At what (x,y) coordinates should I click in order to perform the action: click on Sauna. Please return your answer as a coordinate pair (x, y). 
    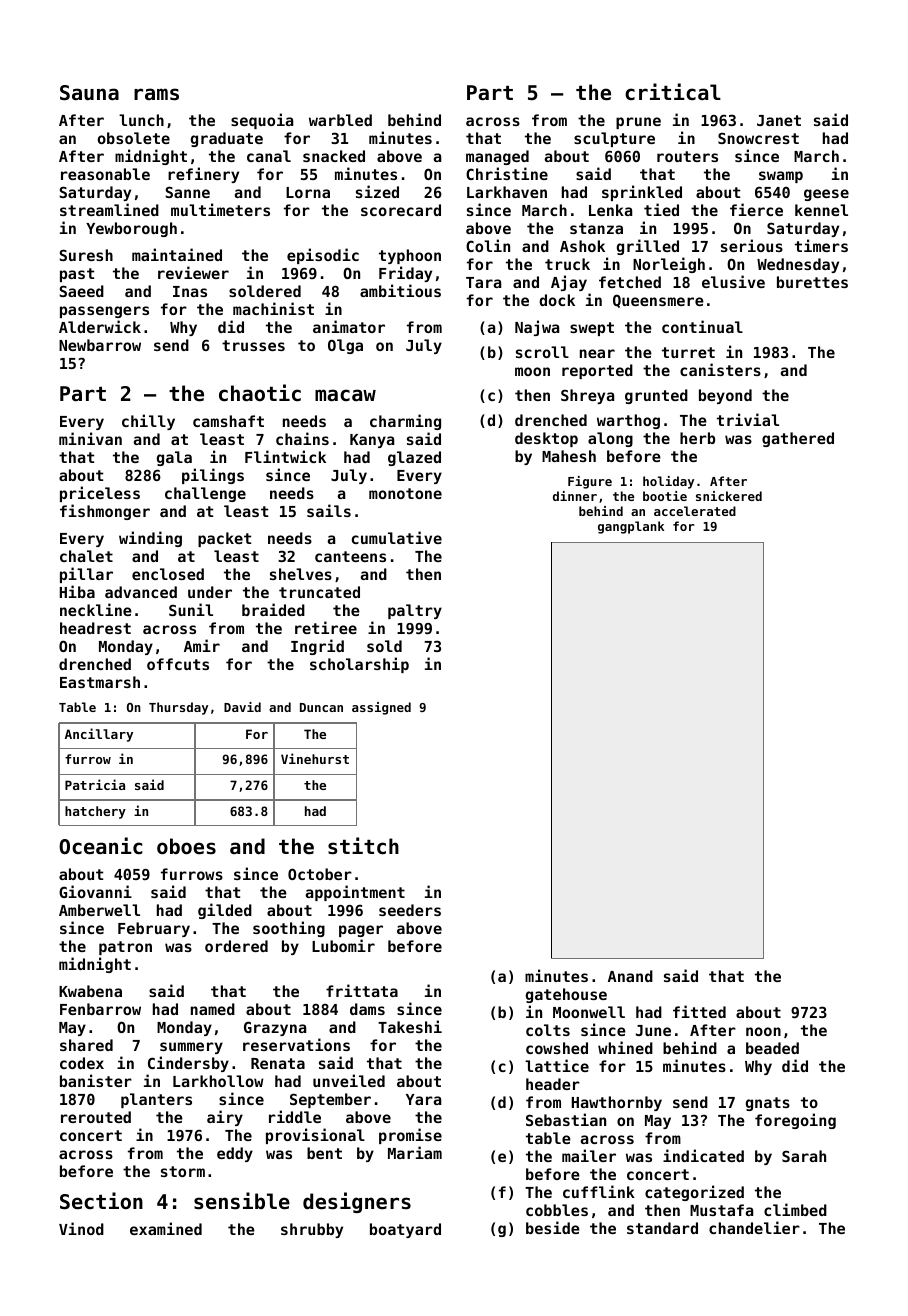
    Looking at the image, I should click on (89, 93).
